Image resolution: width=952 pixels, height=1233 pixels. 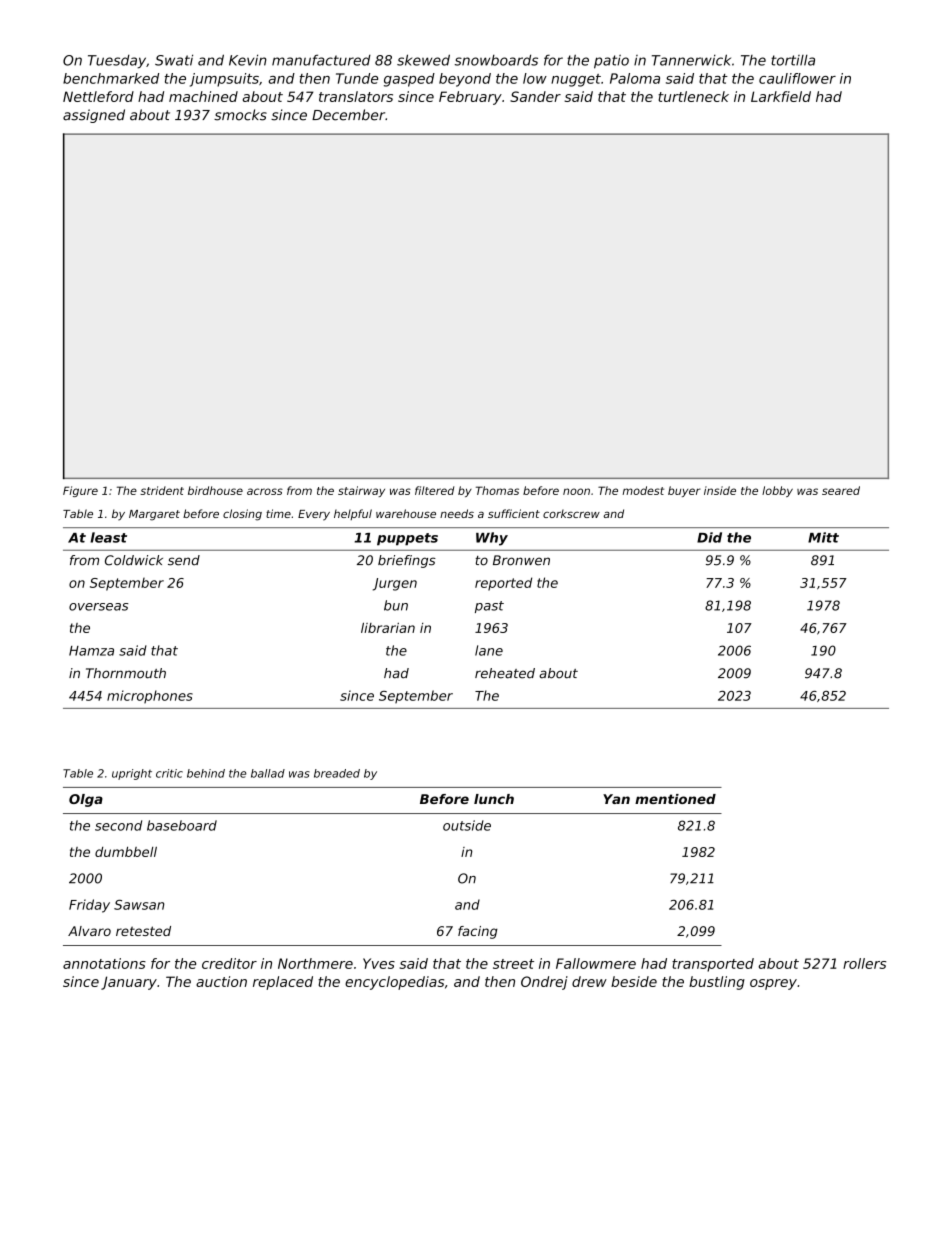 I want to click on December, so click(x=348, y=115).
